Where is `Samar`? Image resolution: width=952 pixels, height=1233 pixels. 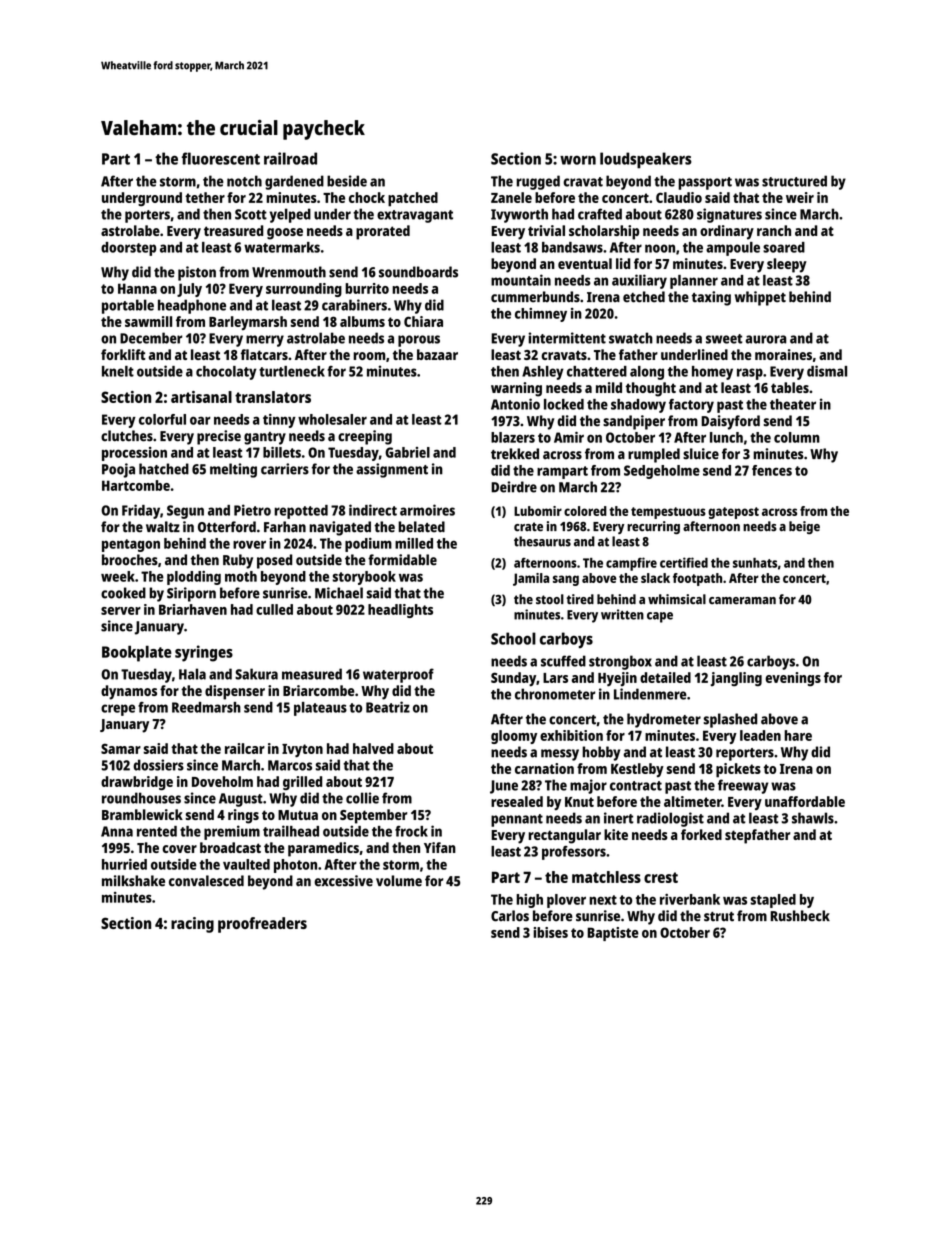
Samar is located at coordinates (121, 748).
